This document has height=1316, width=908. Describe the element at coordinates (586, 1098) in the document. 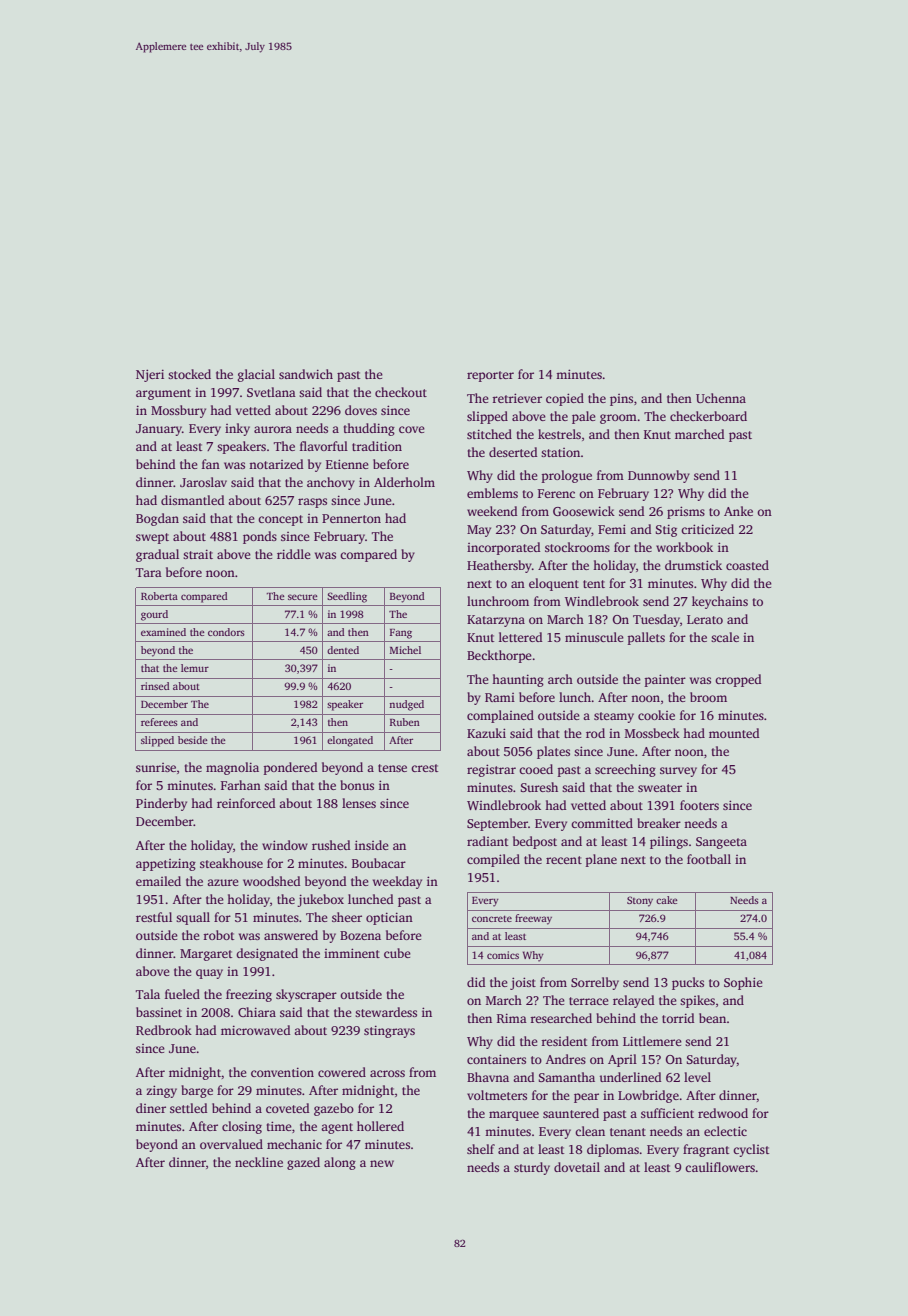

I see `pear` at that location.
